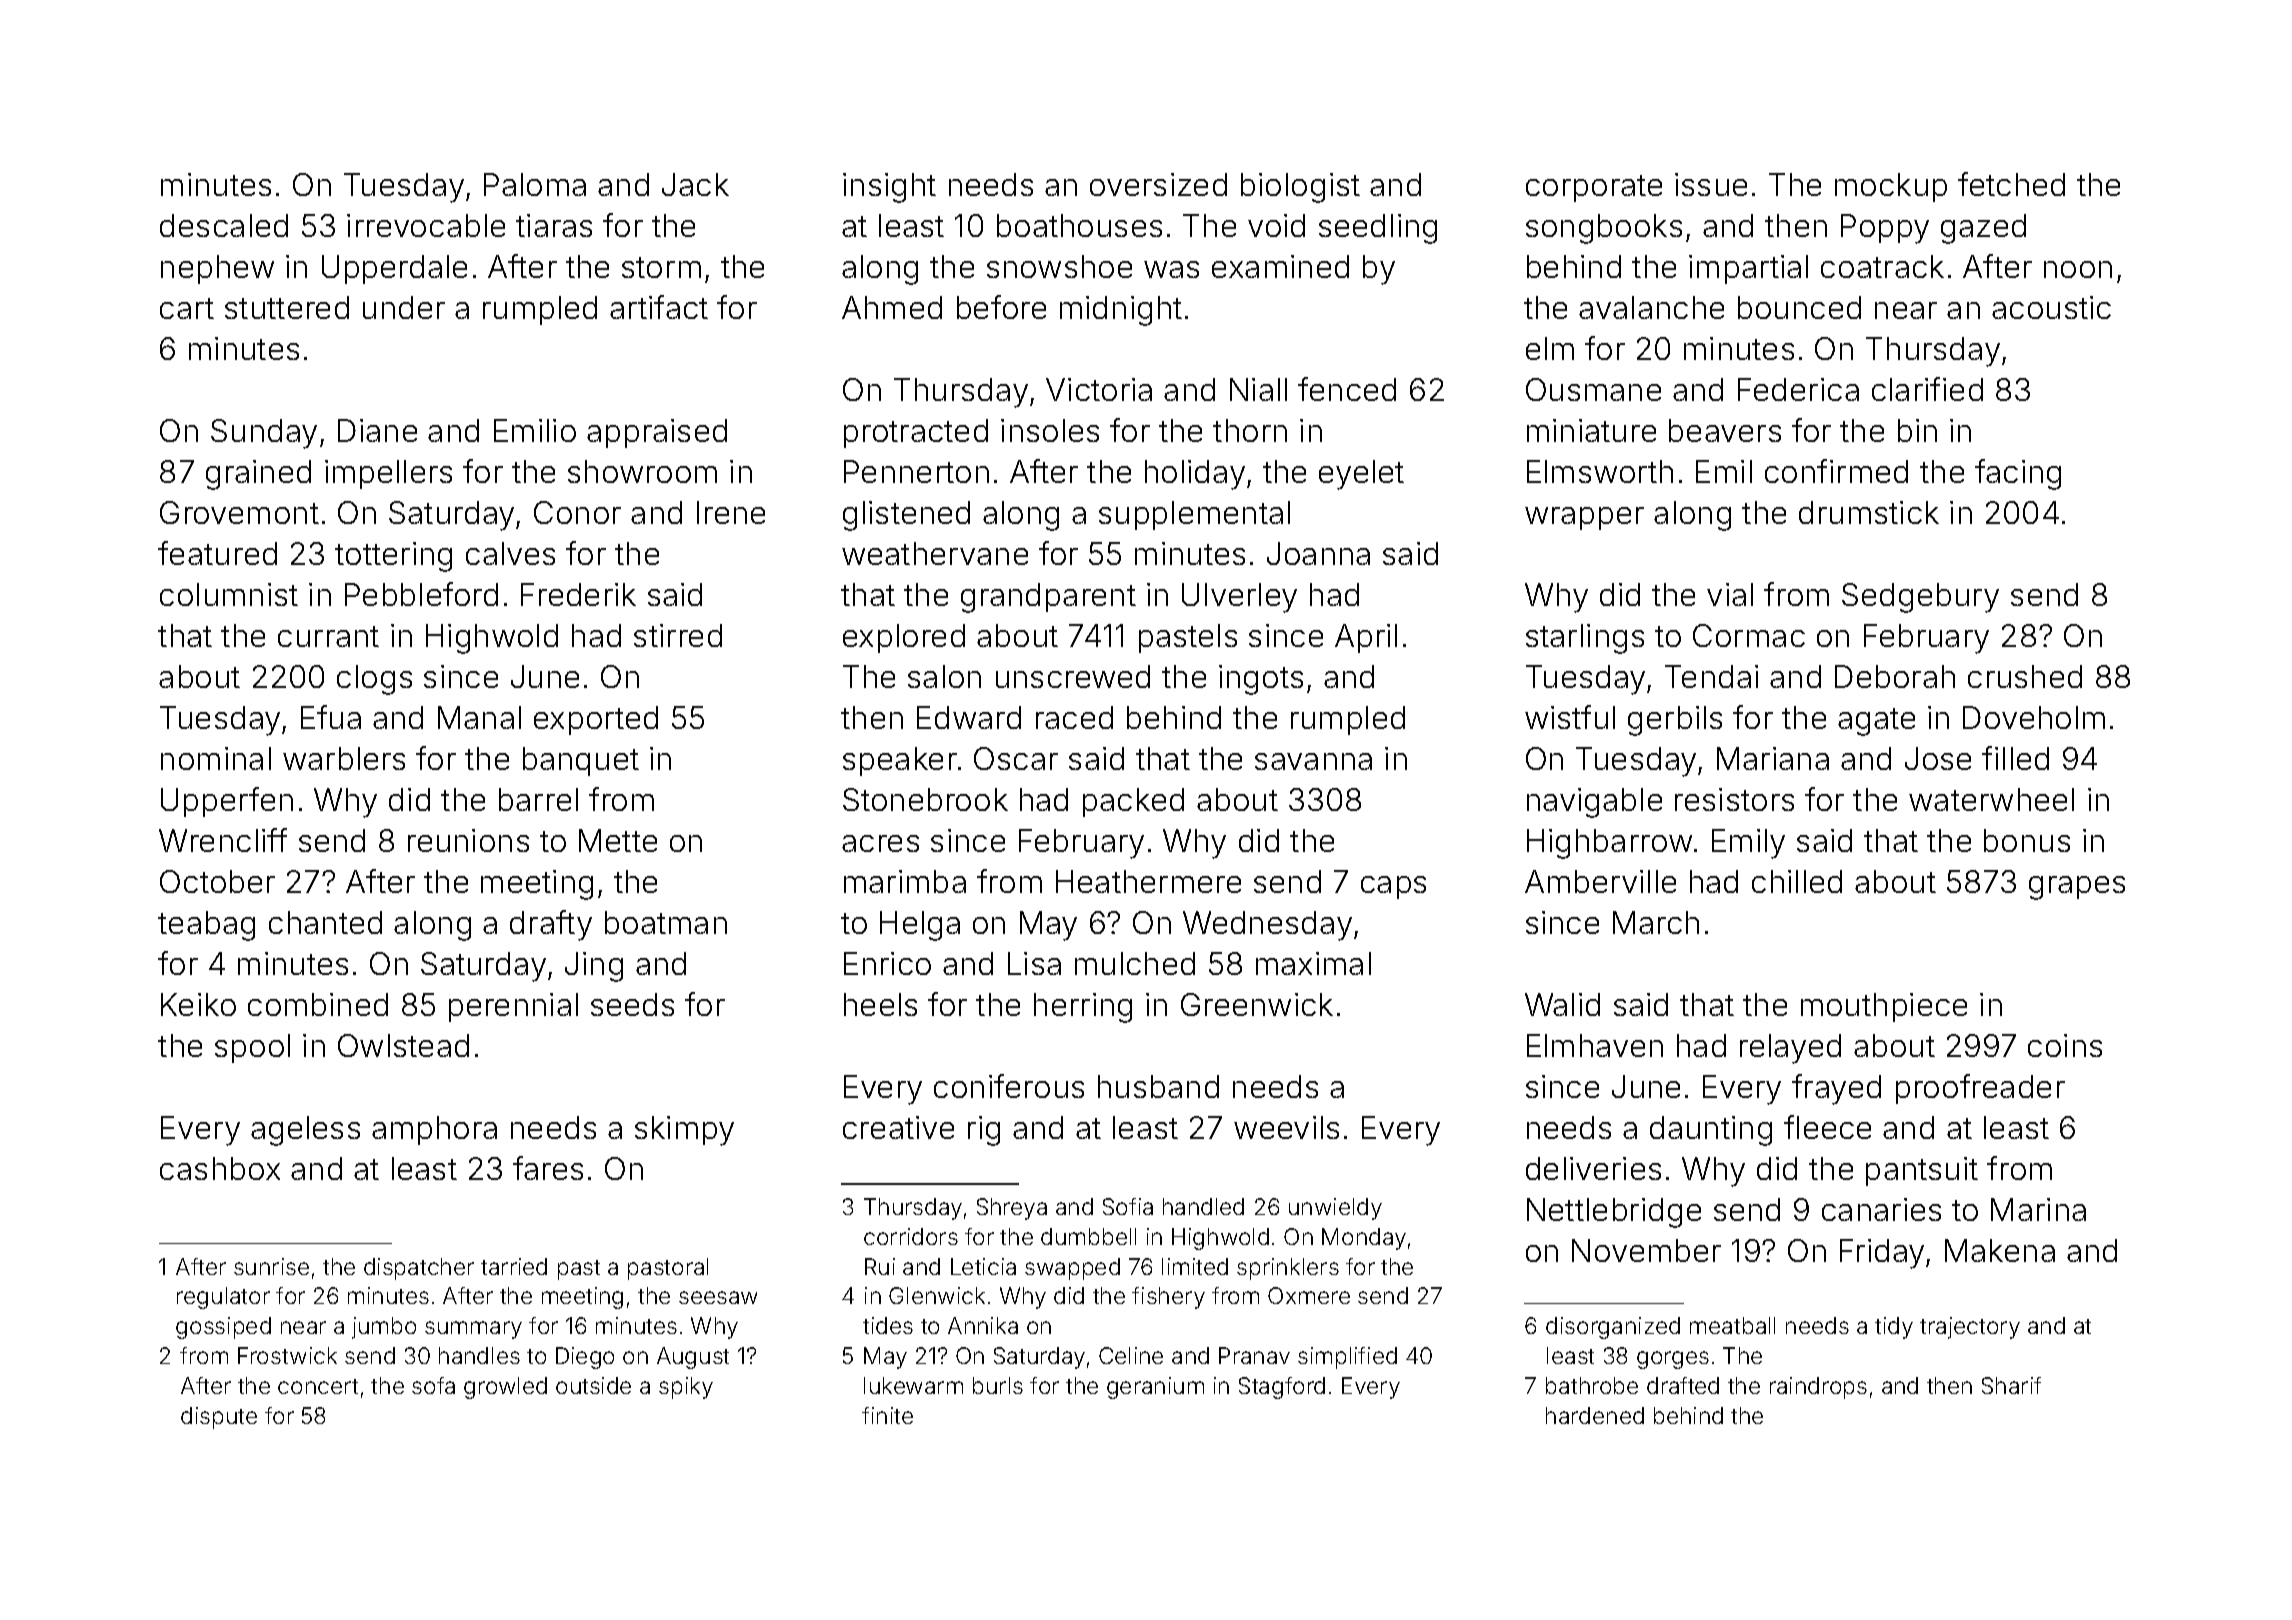 The width and height of the image is (2292, 1620). I want to click on unscrewed, so click(1073, 676).
